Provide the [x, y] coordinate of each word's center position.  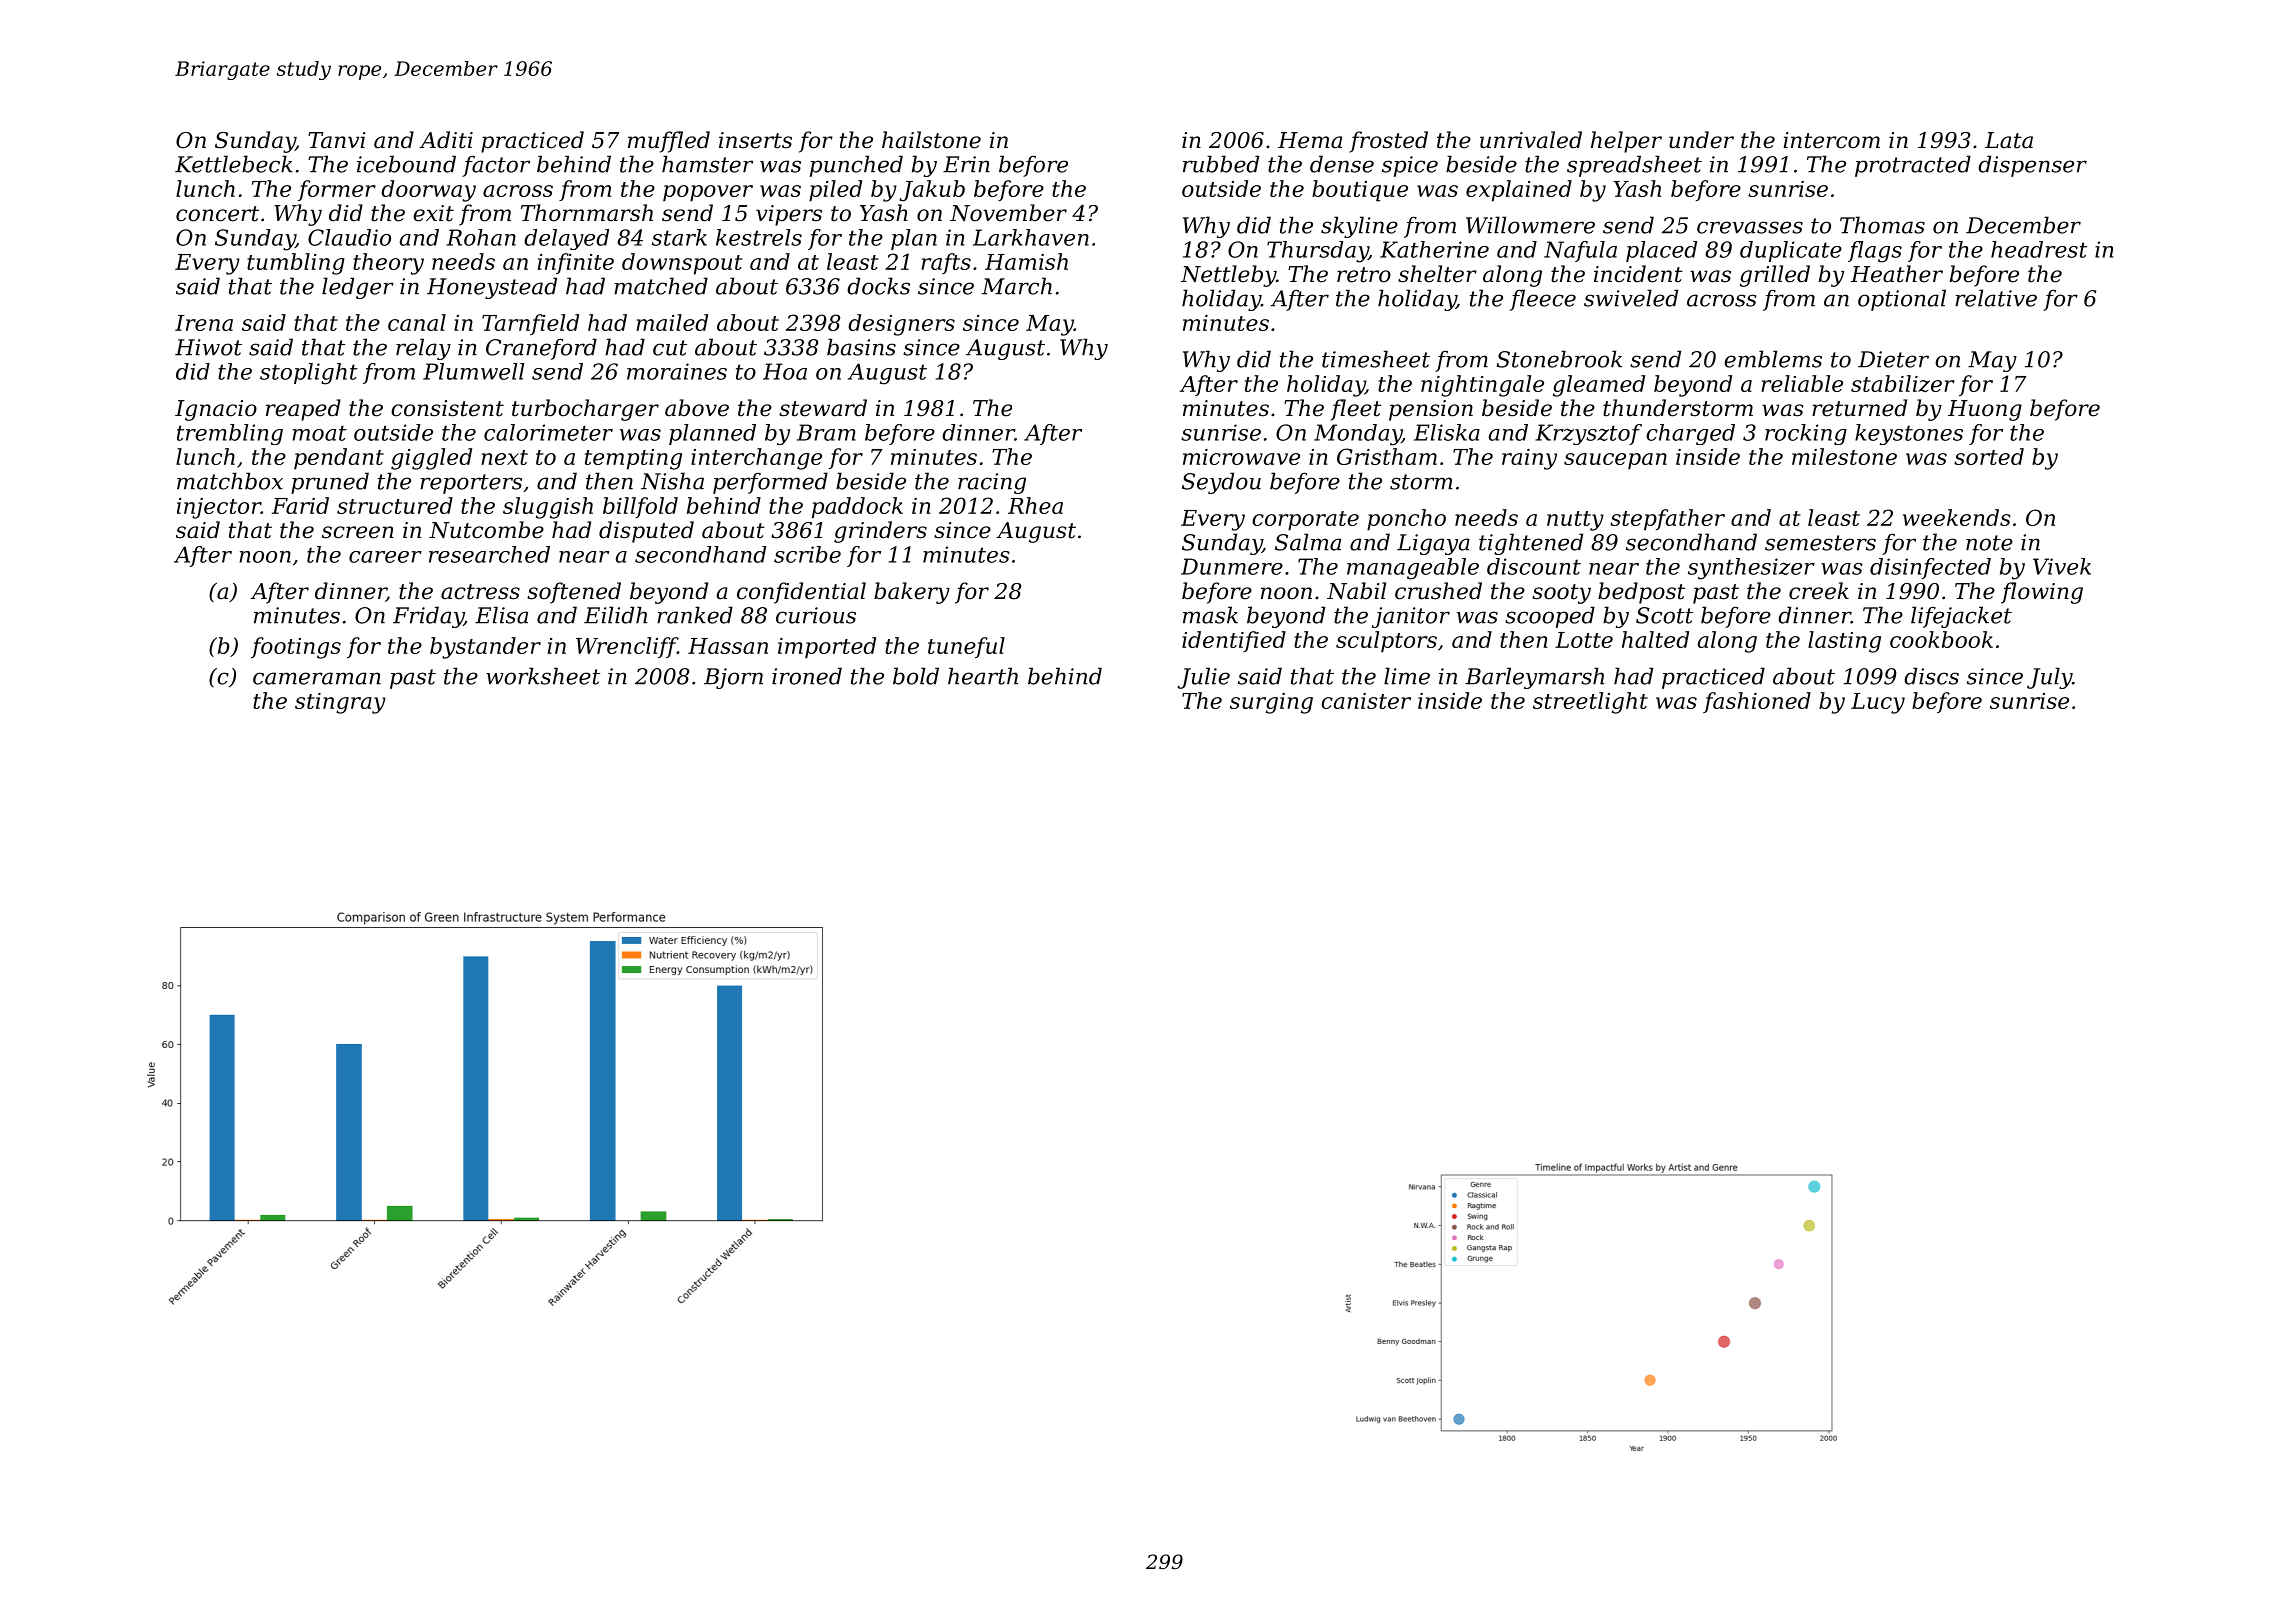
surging [1271, 703]
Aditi [446, 140]
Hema [1310, 140]
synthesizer [1751, 569]
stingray [340, 703]
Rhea [1035, 505]
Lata [2009, 140]
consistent [447, 408]
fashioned [1757, 702]
